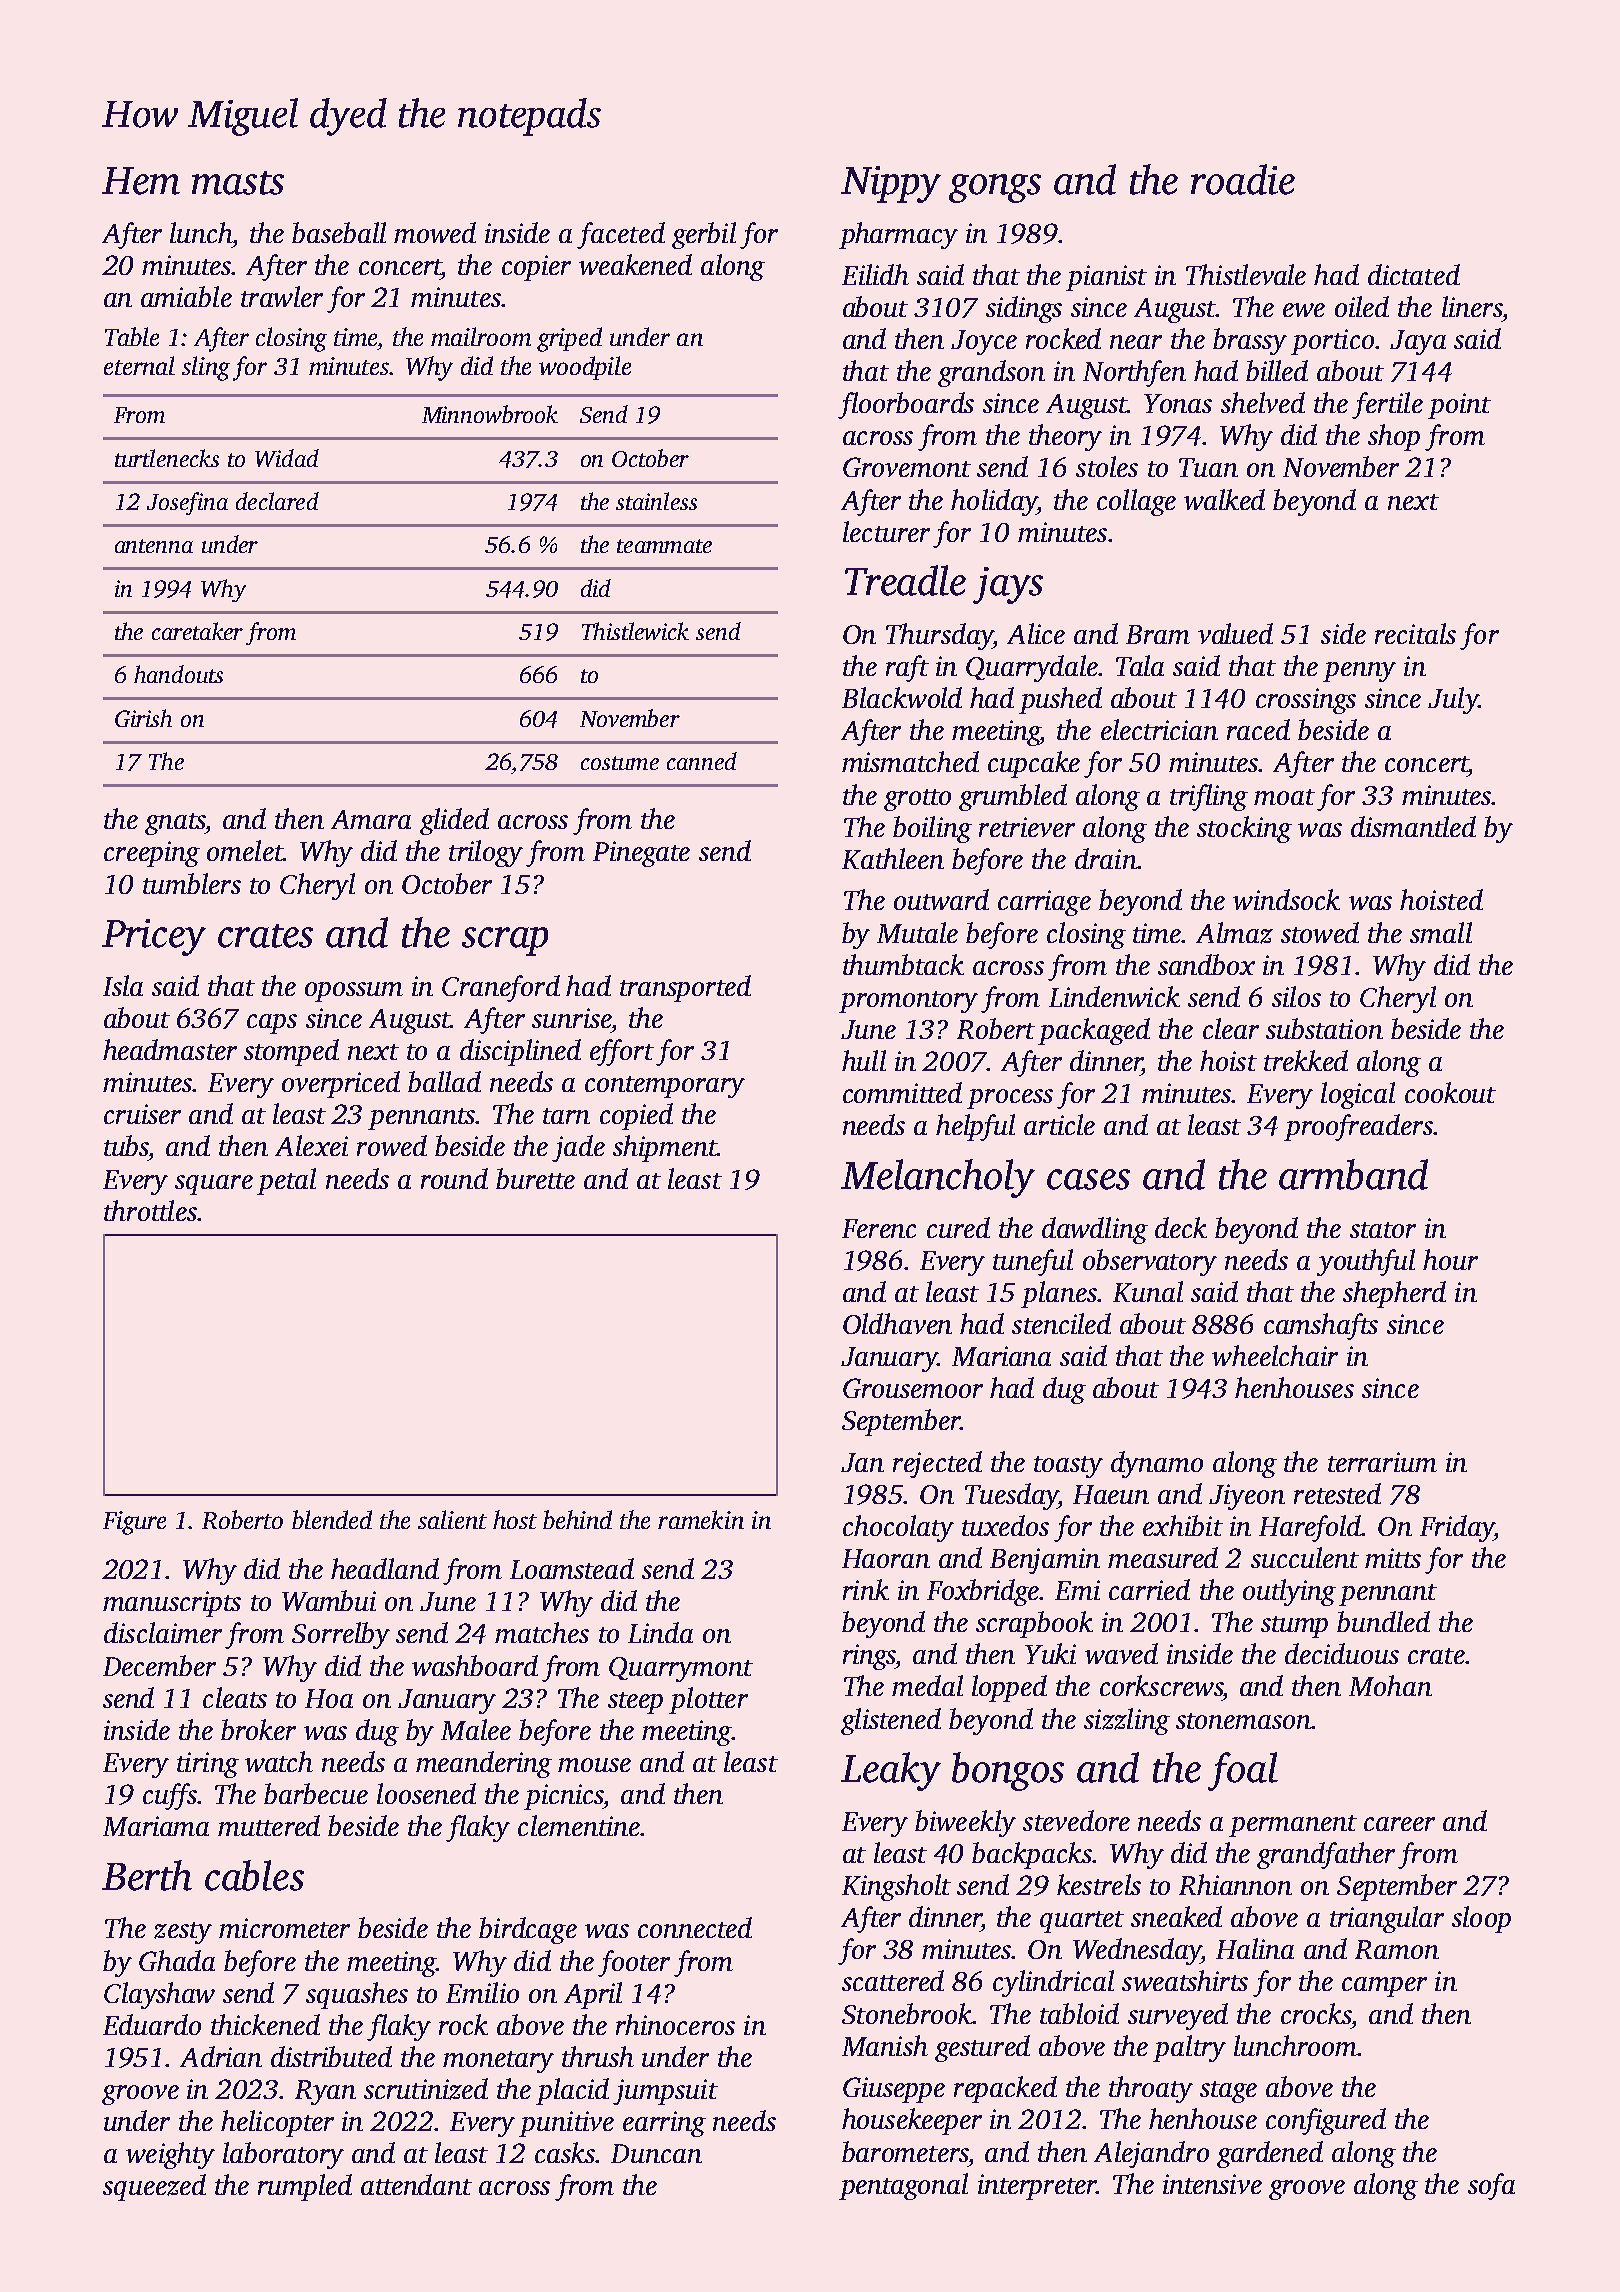 This screenshot has height=2292, width=1620. Describe the element at coordinates (287, 458) in the screenshot. I see `Widad` at that location.
